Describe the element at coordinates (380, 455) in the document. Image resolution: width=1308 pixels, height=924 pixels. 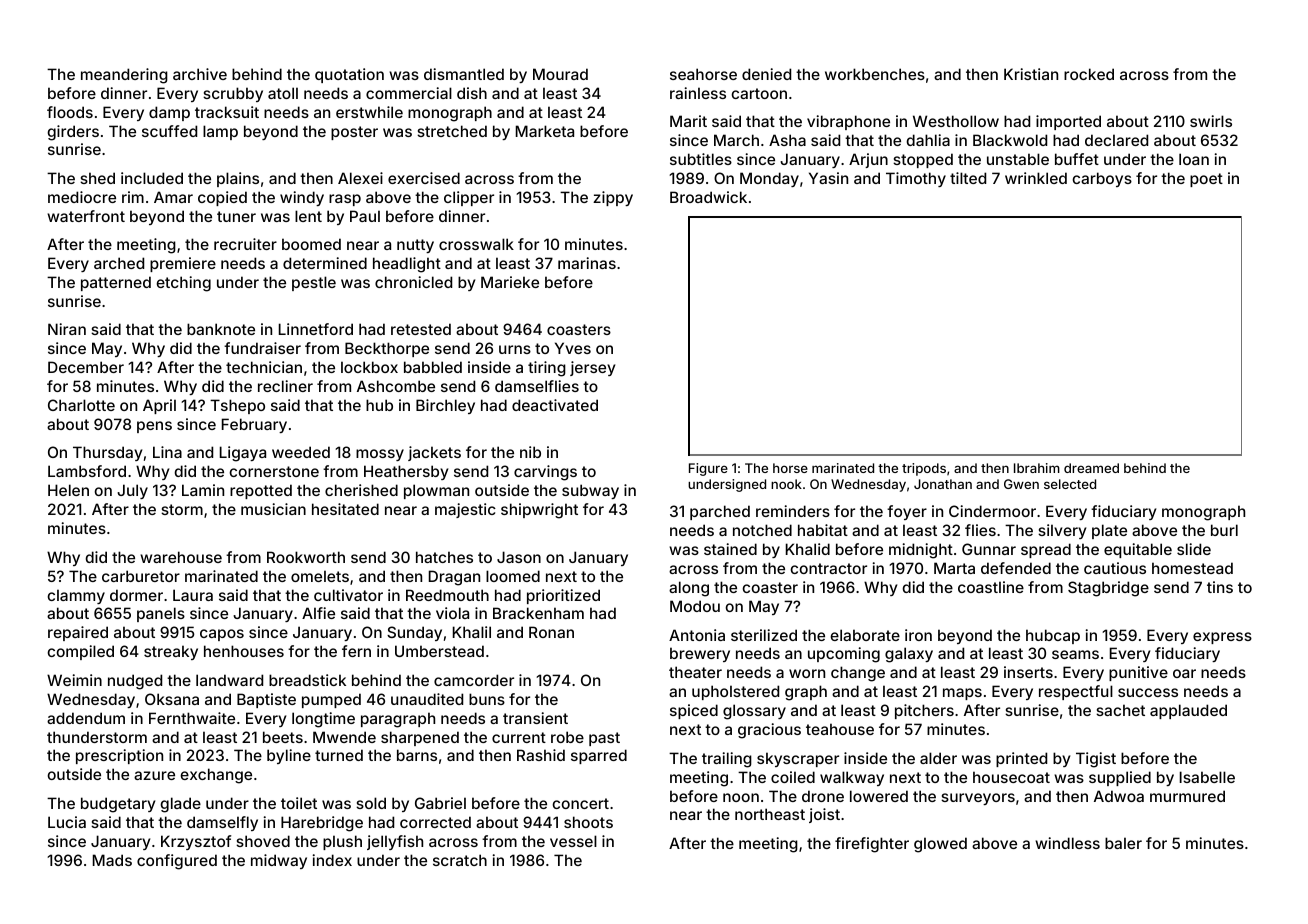
I see `mossy` at that location.
